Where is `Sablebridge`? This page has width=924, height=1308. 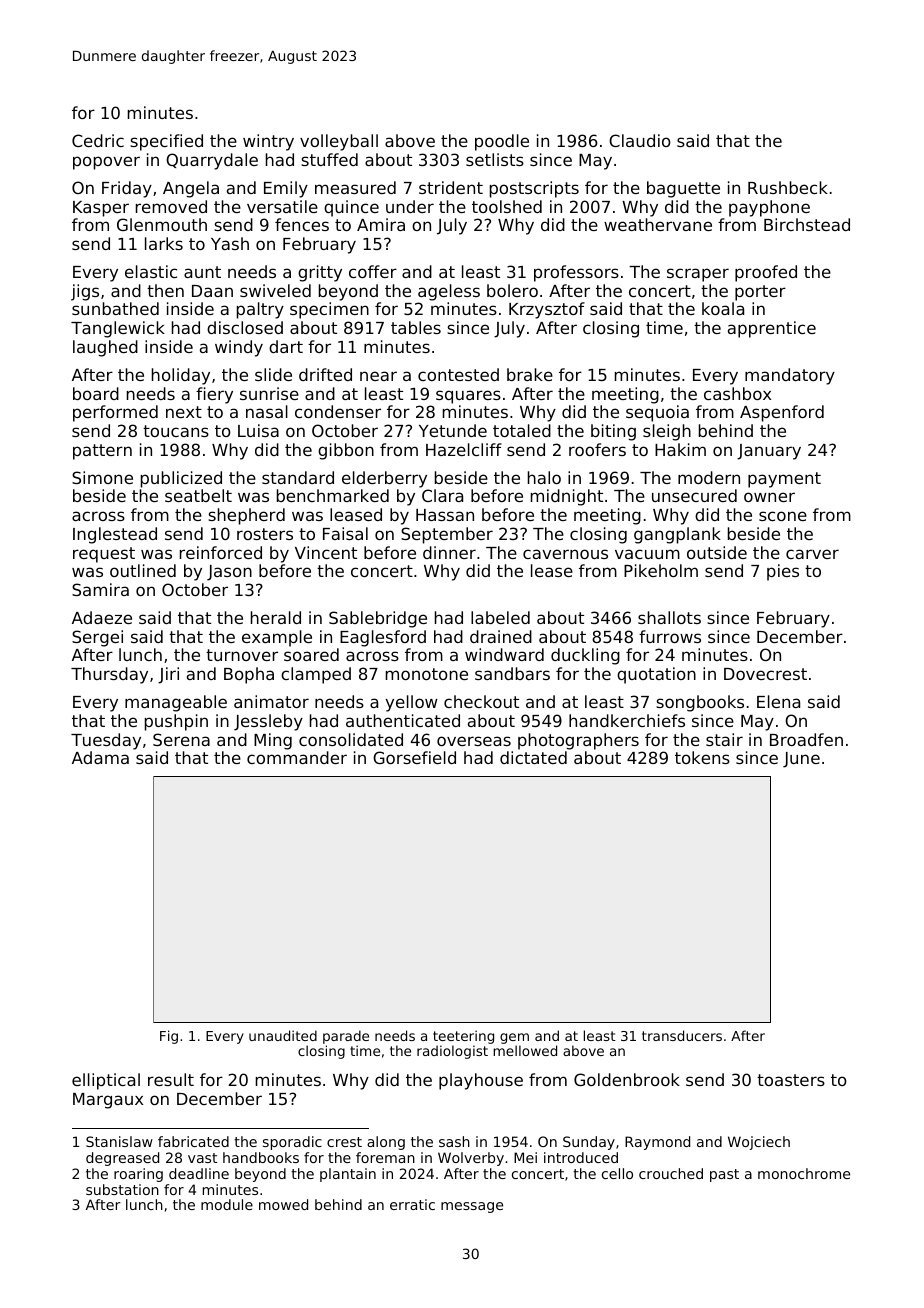 Sablebridge is located at coordinates (378, 619).
